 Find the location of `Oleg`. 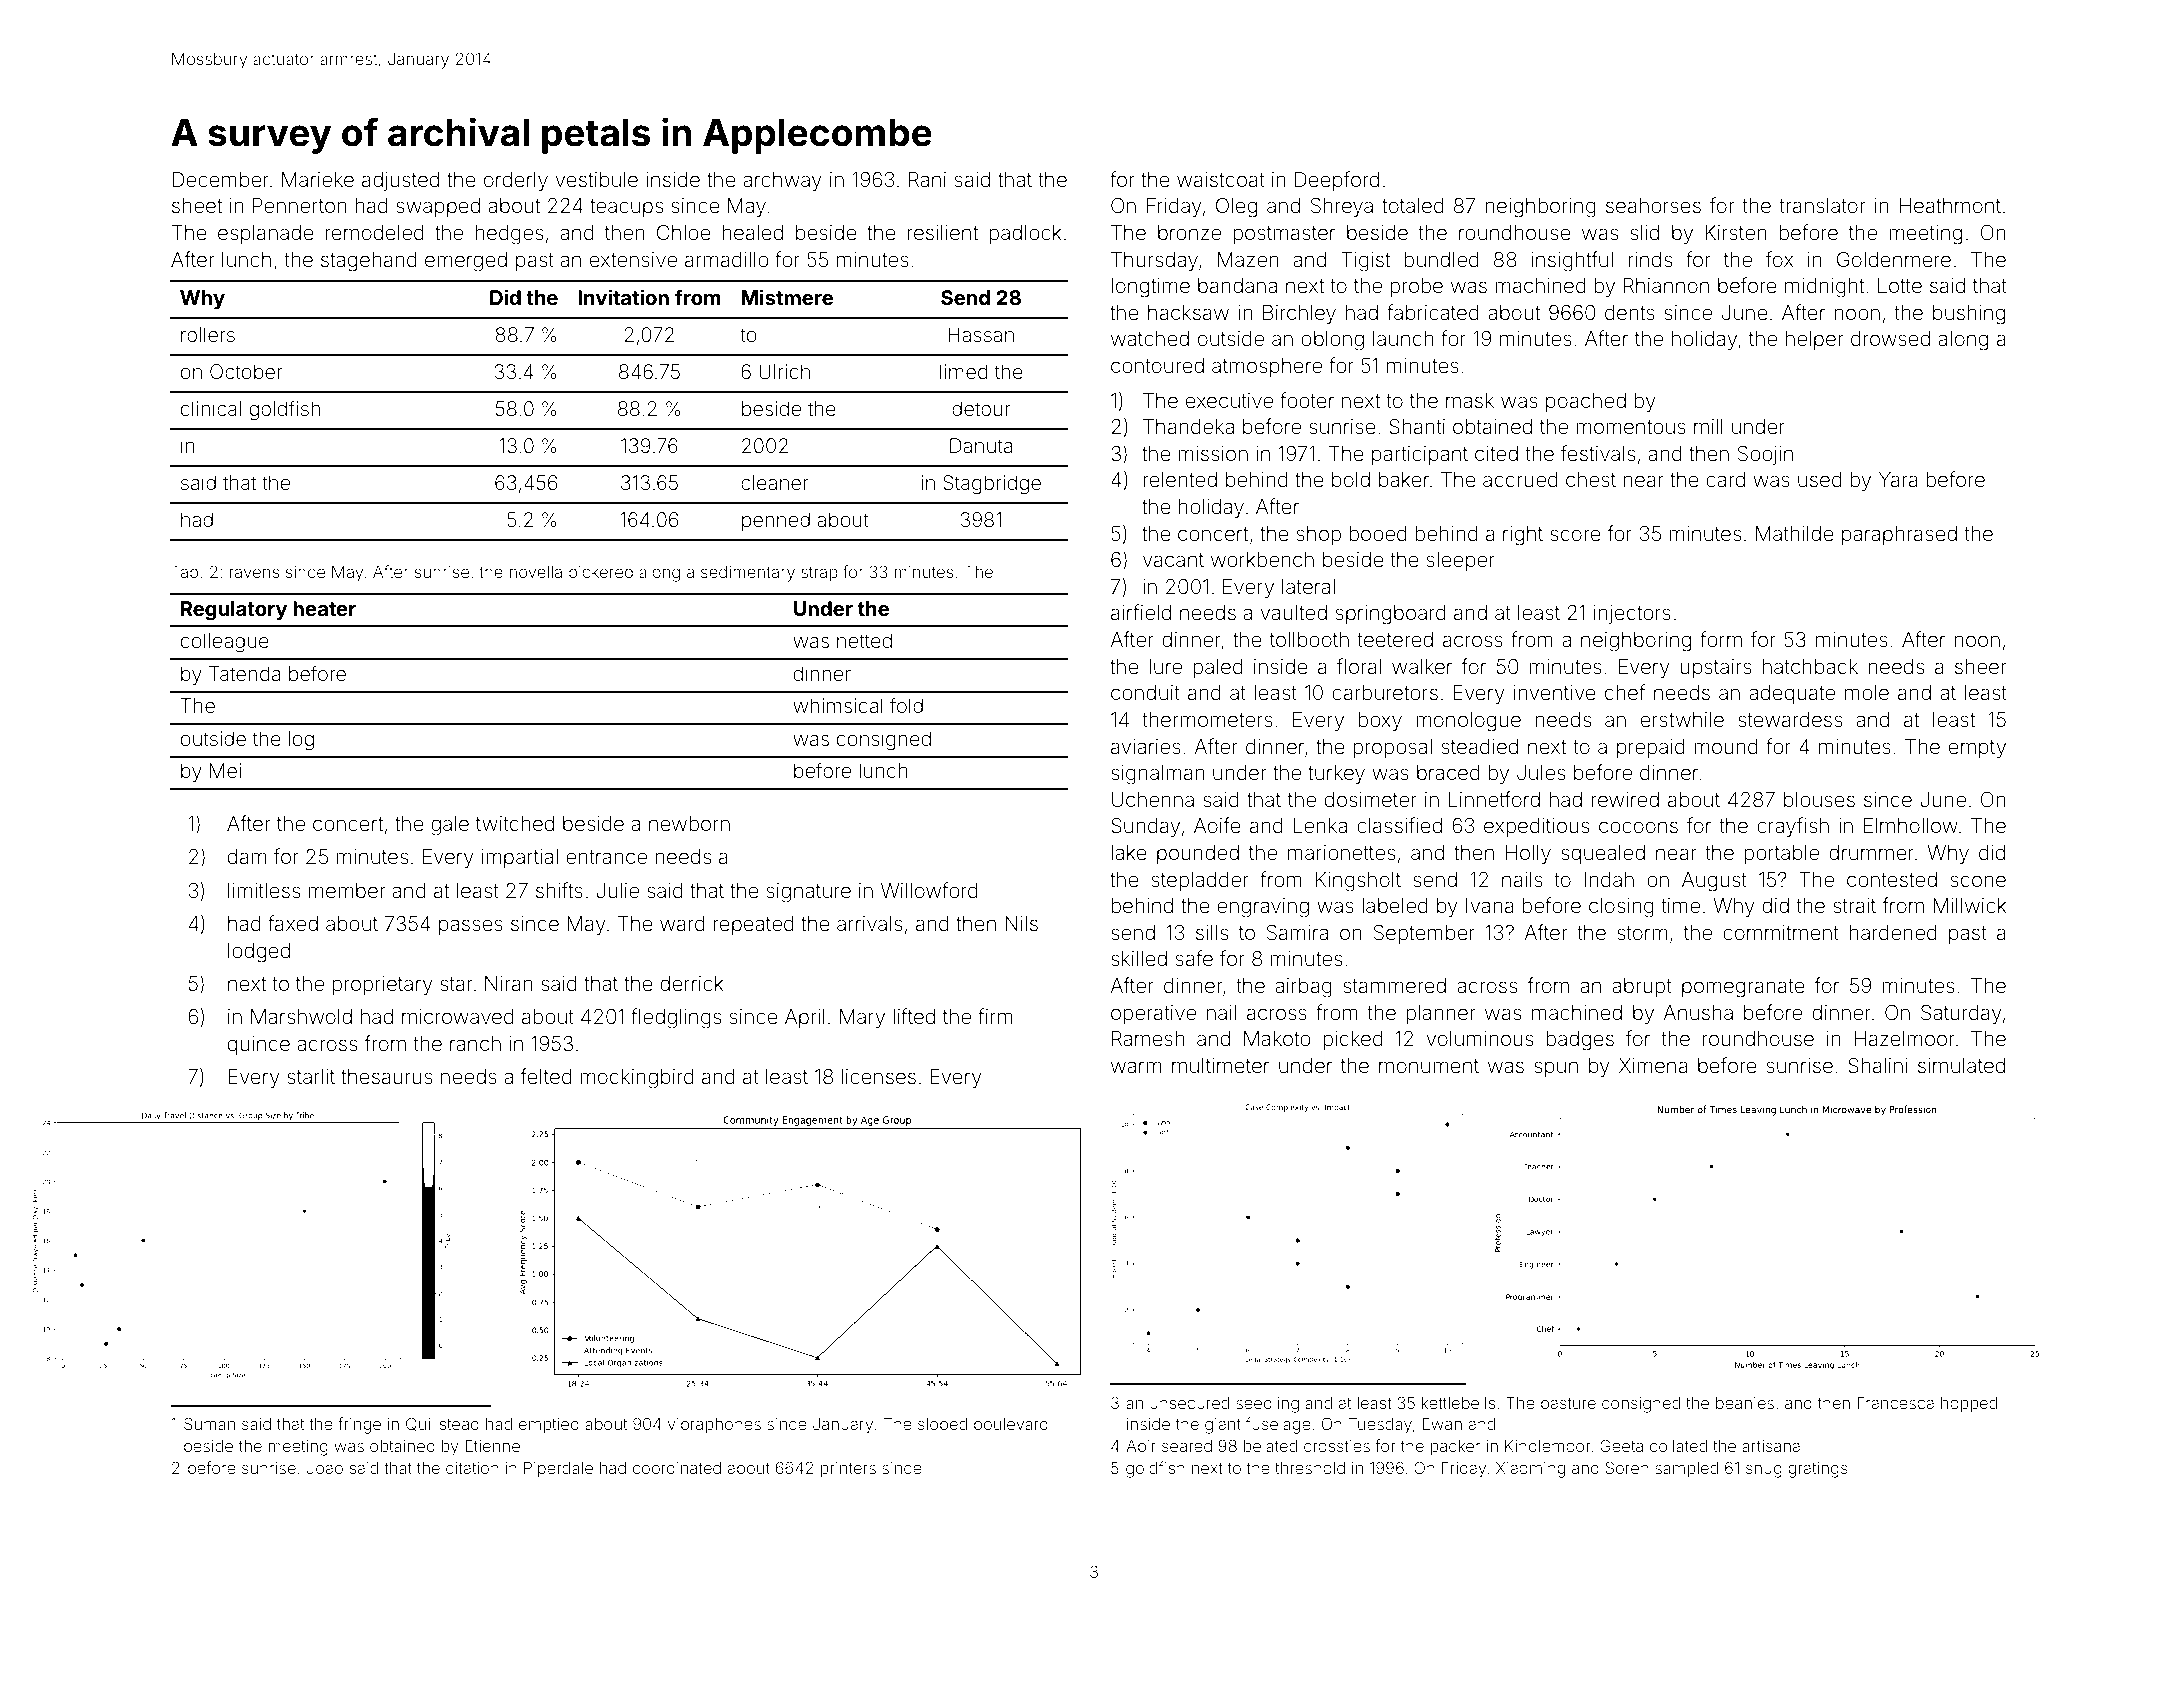

Oleg is located at coordinates (1236, 208).
